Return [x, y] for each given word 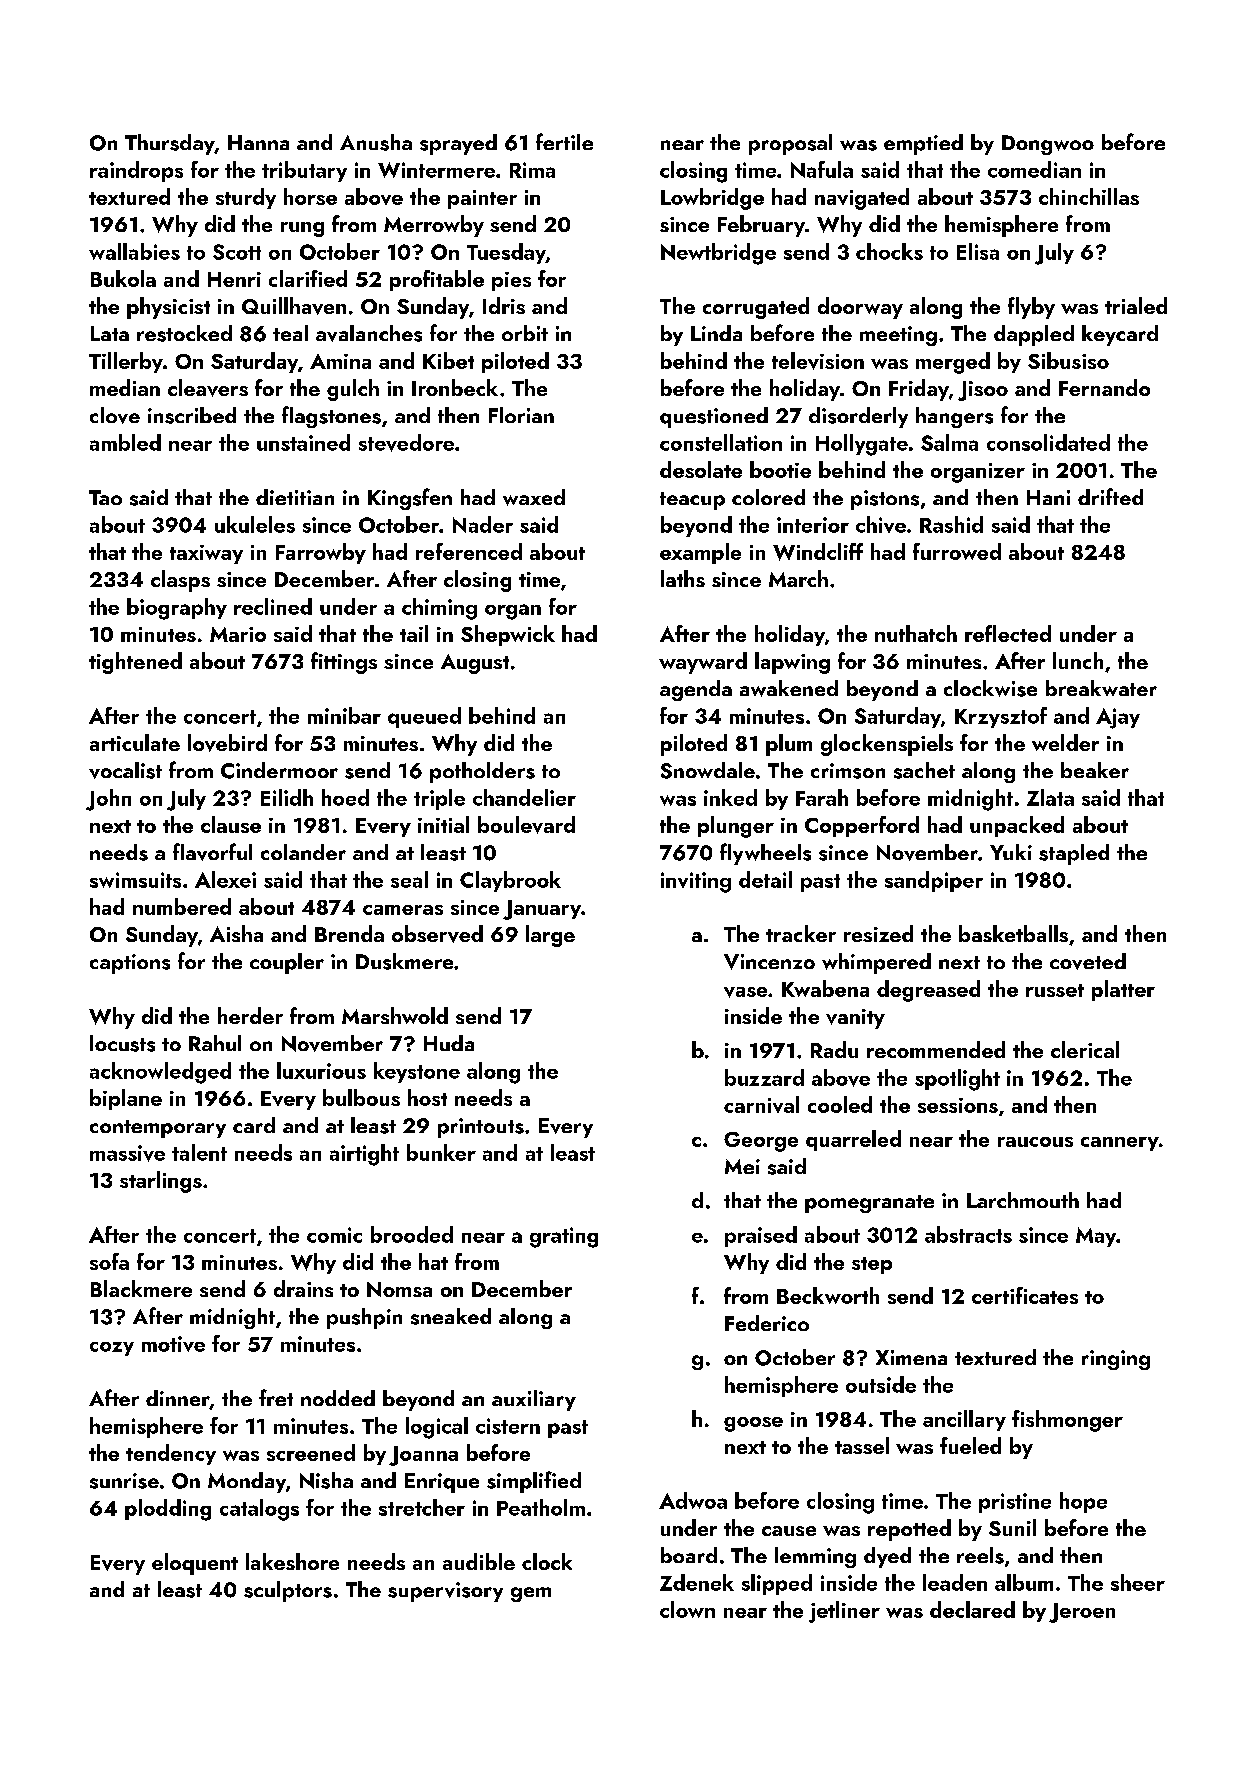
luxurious [321, 1070]
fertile [564, 141]
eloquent [195, 1564]
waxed [534, 497]
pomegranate [869, 1204]
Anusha [376, 142]
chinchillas [1089, 196]
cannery [1120, 1144]
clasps [180, 581]
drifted [1110, 496]
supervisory [445, 1592]
